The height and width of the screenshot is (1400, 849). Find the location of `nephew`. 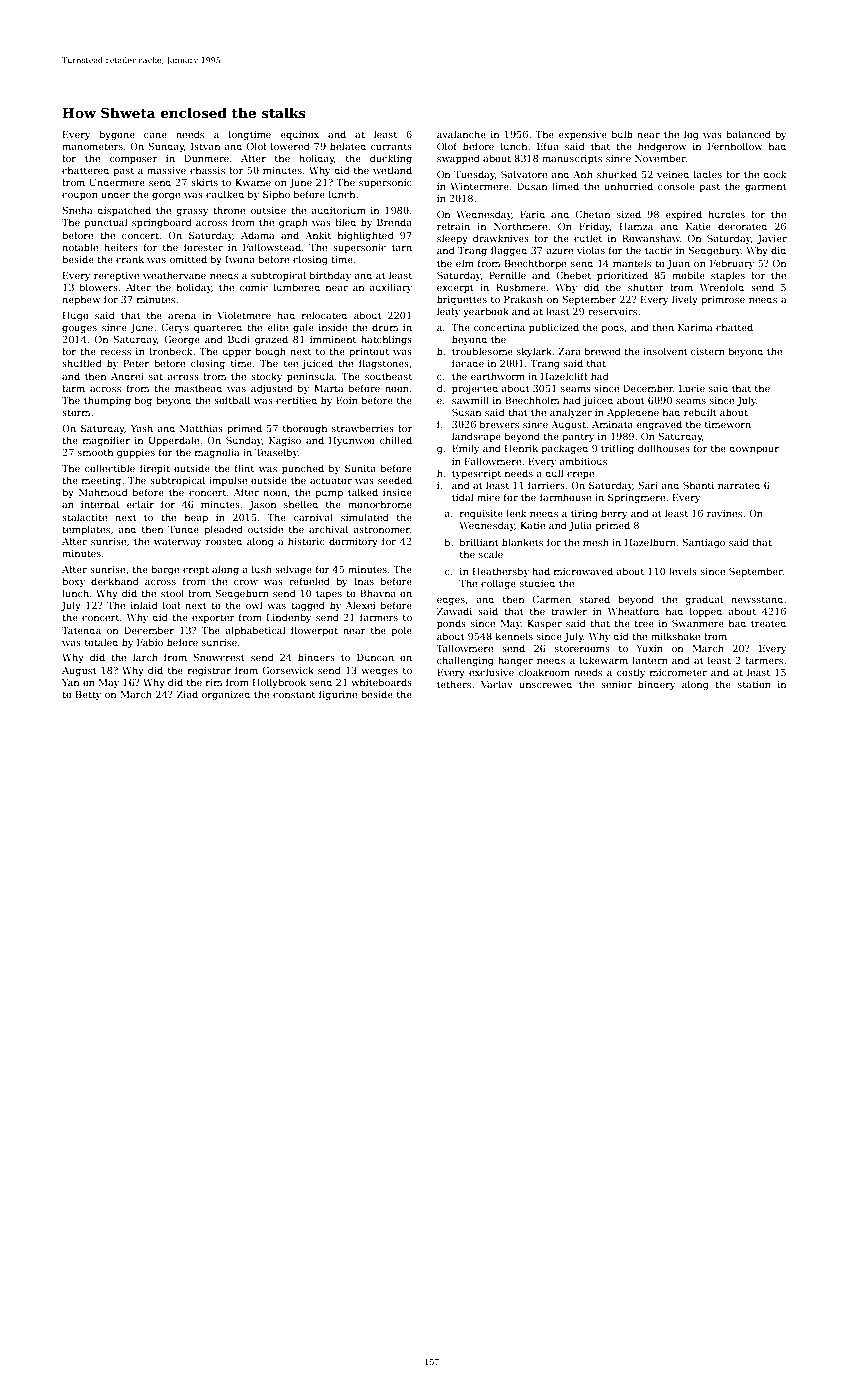

nephew is located at coordinates (81, 300).
